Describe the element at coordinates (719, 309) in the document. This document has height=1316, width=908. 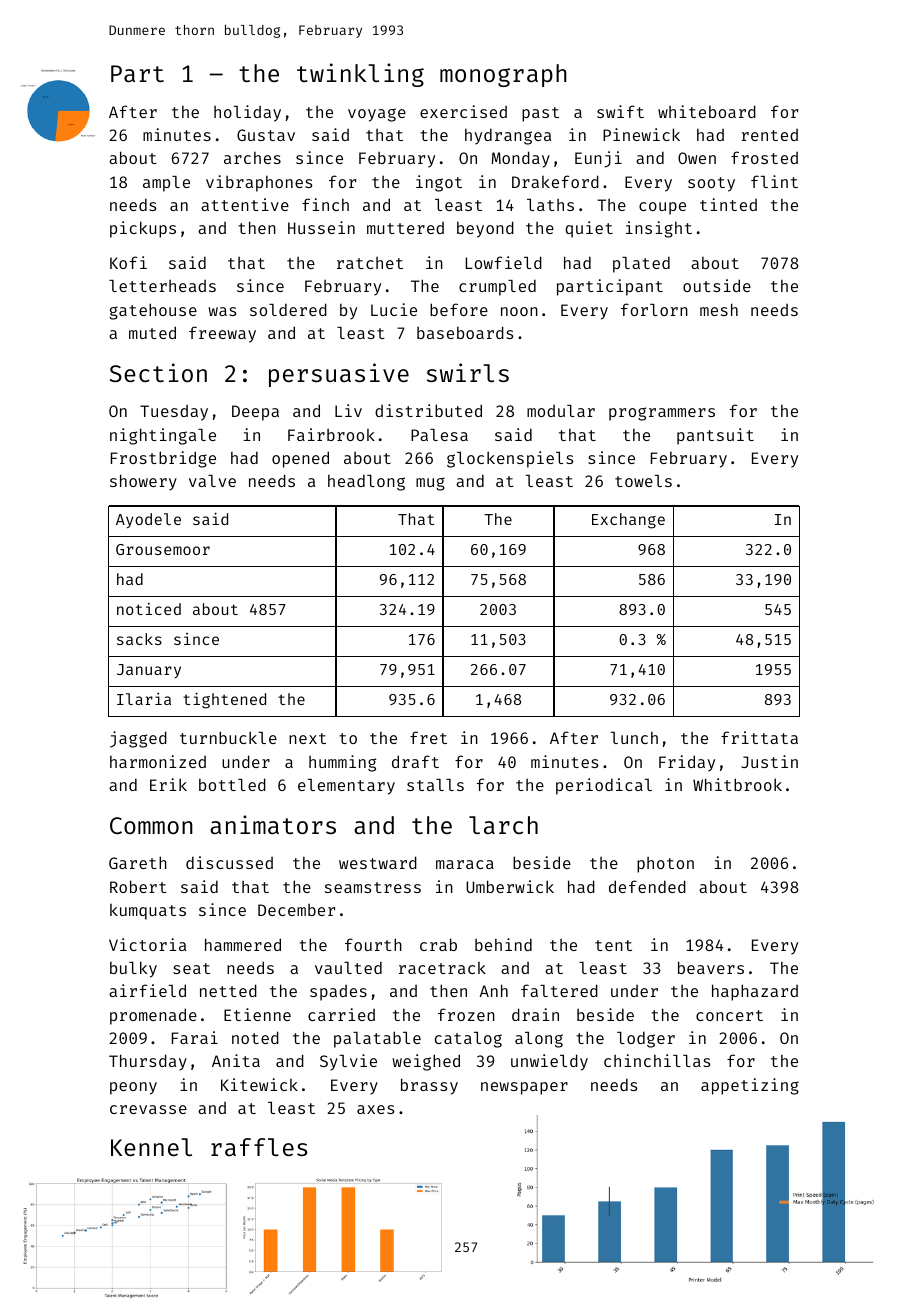
I see `mesh` at that location.
